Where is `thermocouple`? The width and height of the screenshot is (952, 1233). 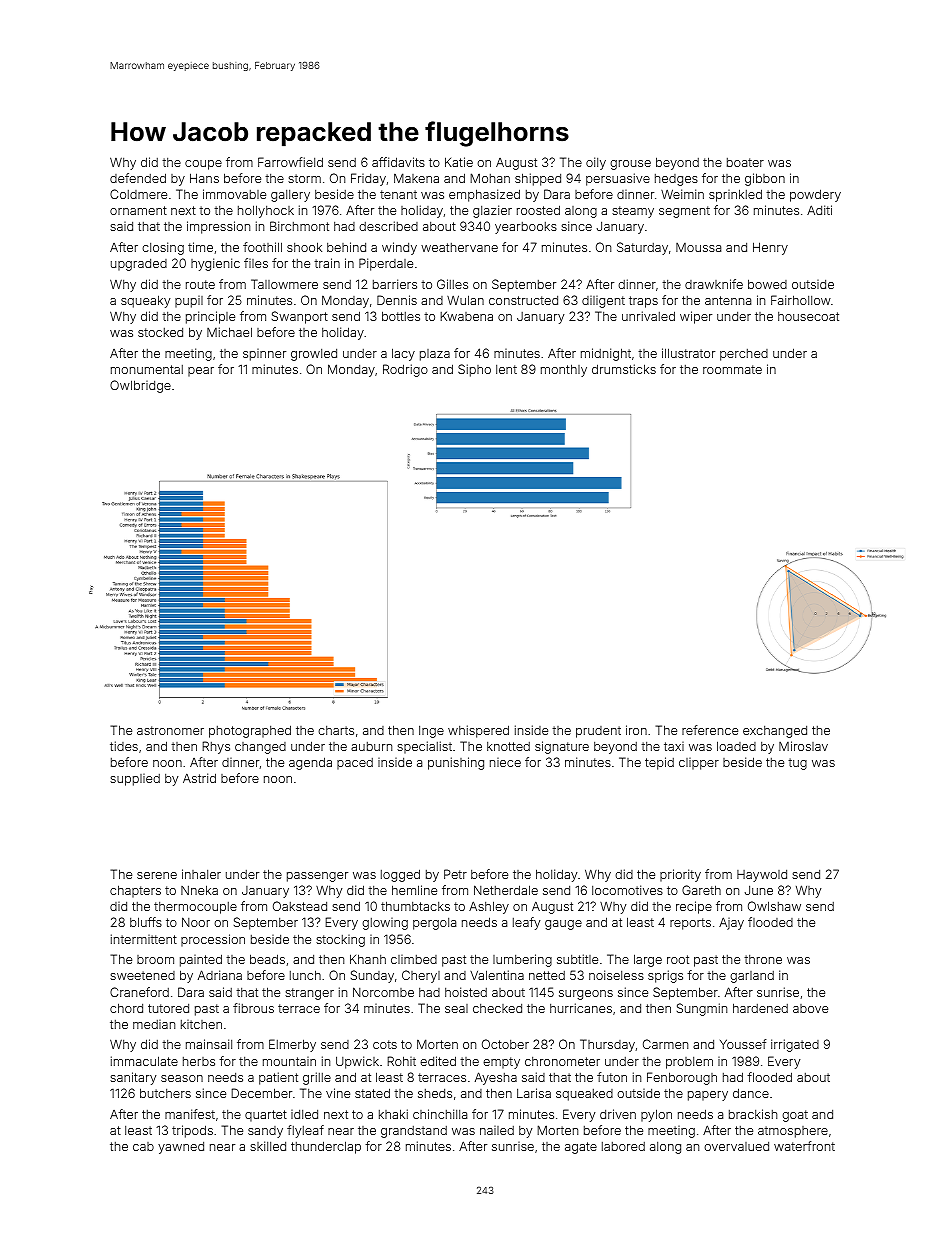
thermocouple is located at coordinates (195, 908).
